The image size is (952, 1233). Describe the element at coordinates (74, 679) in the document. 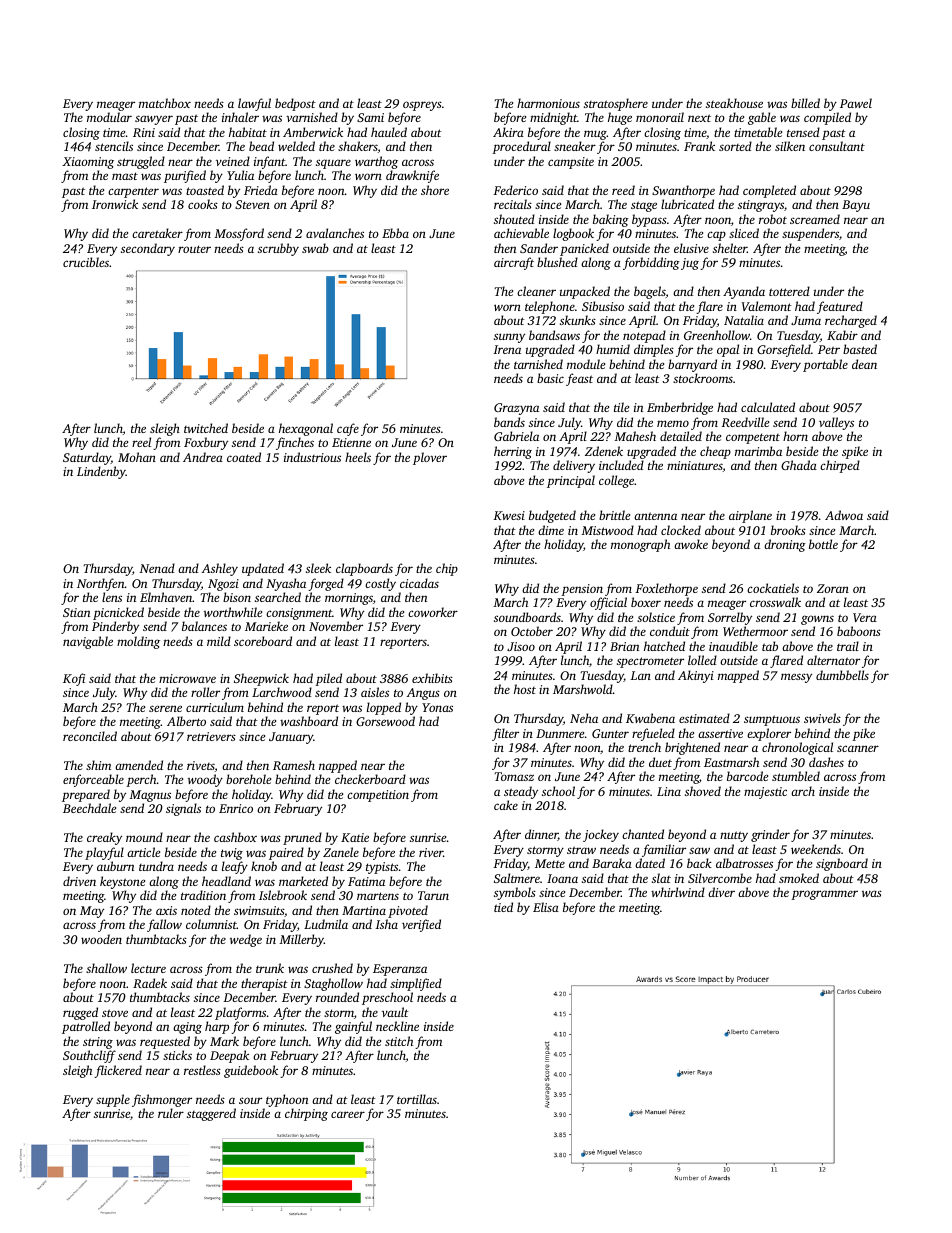

I see `Kofi` at that location.
